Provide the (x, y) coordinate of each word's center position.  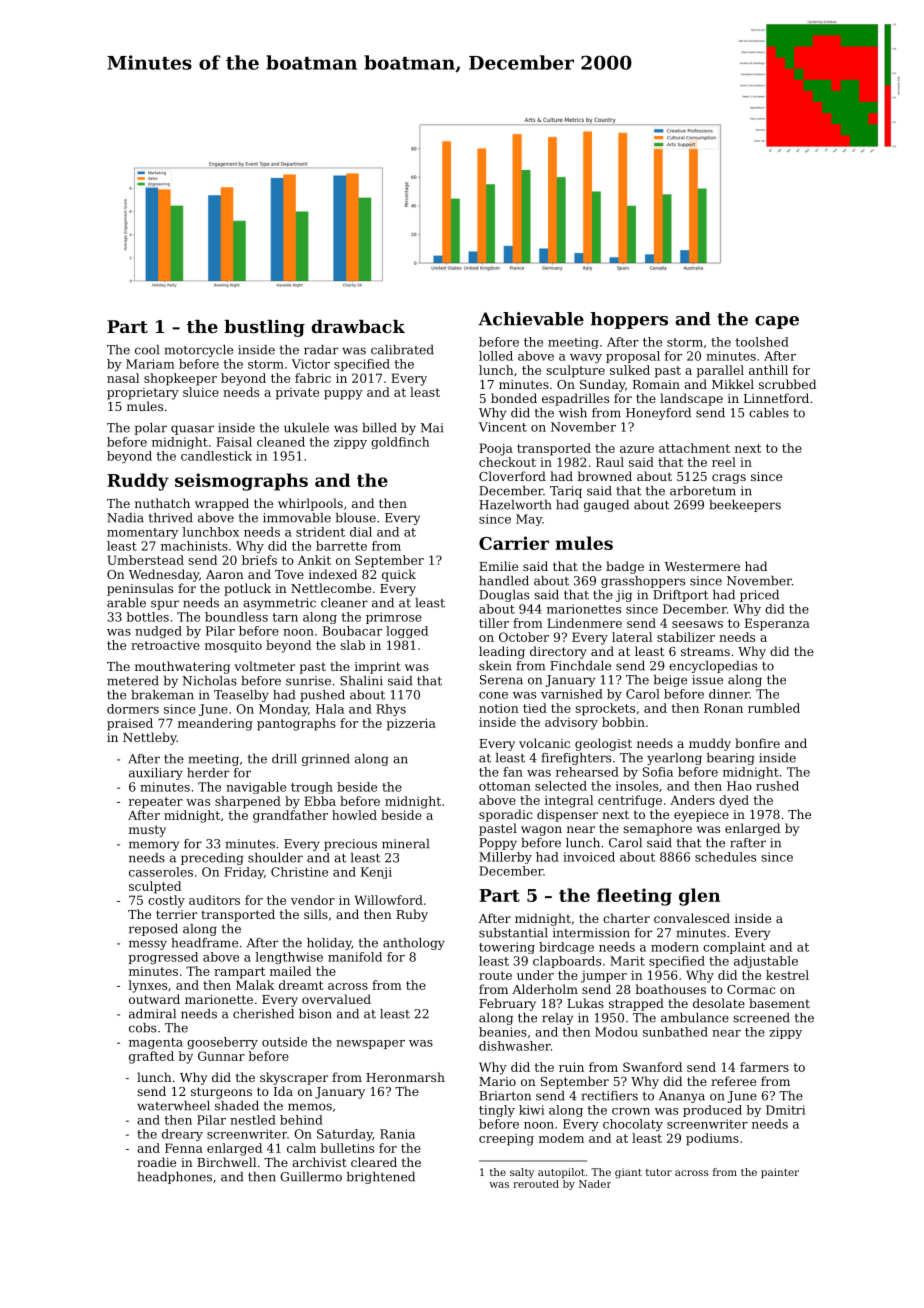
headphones (175, 1178)
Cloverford (512, 476)
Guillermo (311, 1177)
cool (147, 350)
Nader (595, 1184)
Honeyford (658, 414)
